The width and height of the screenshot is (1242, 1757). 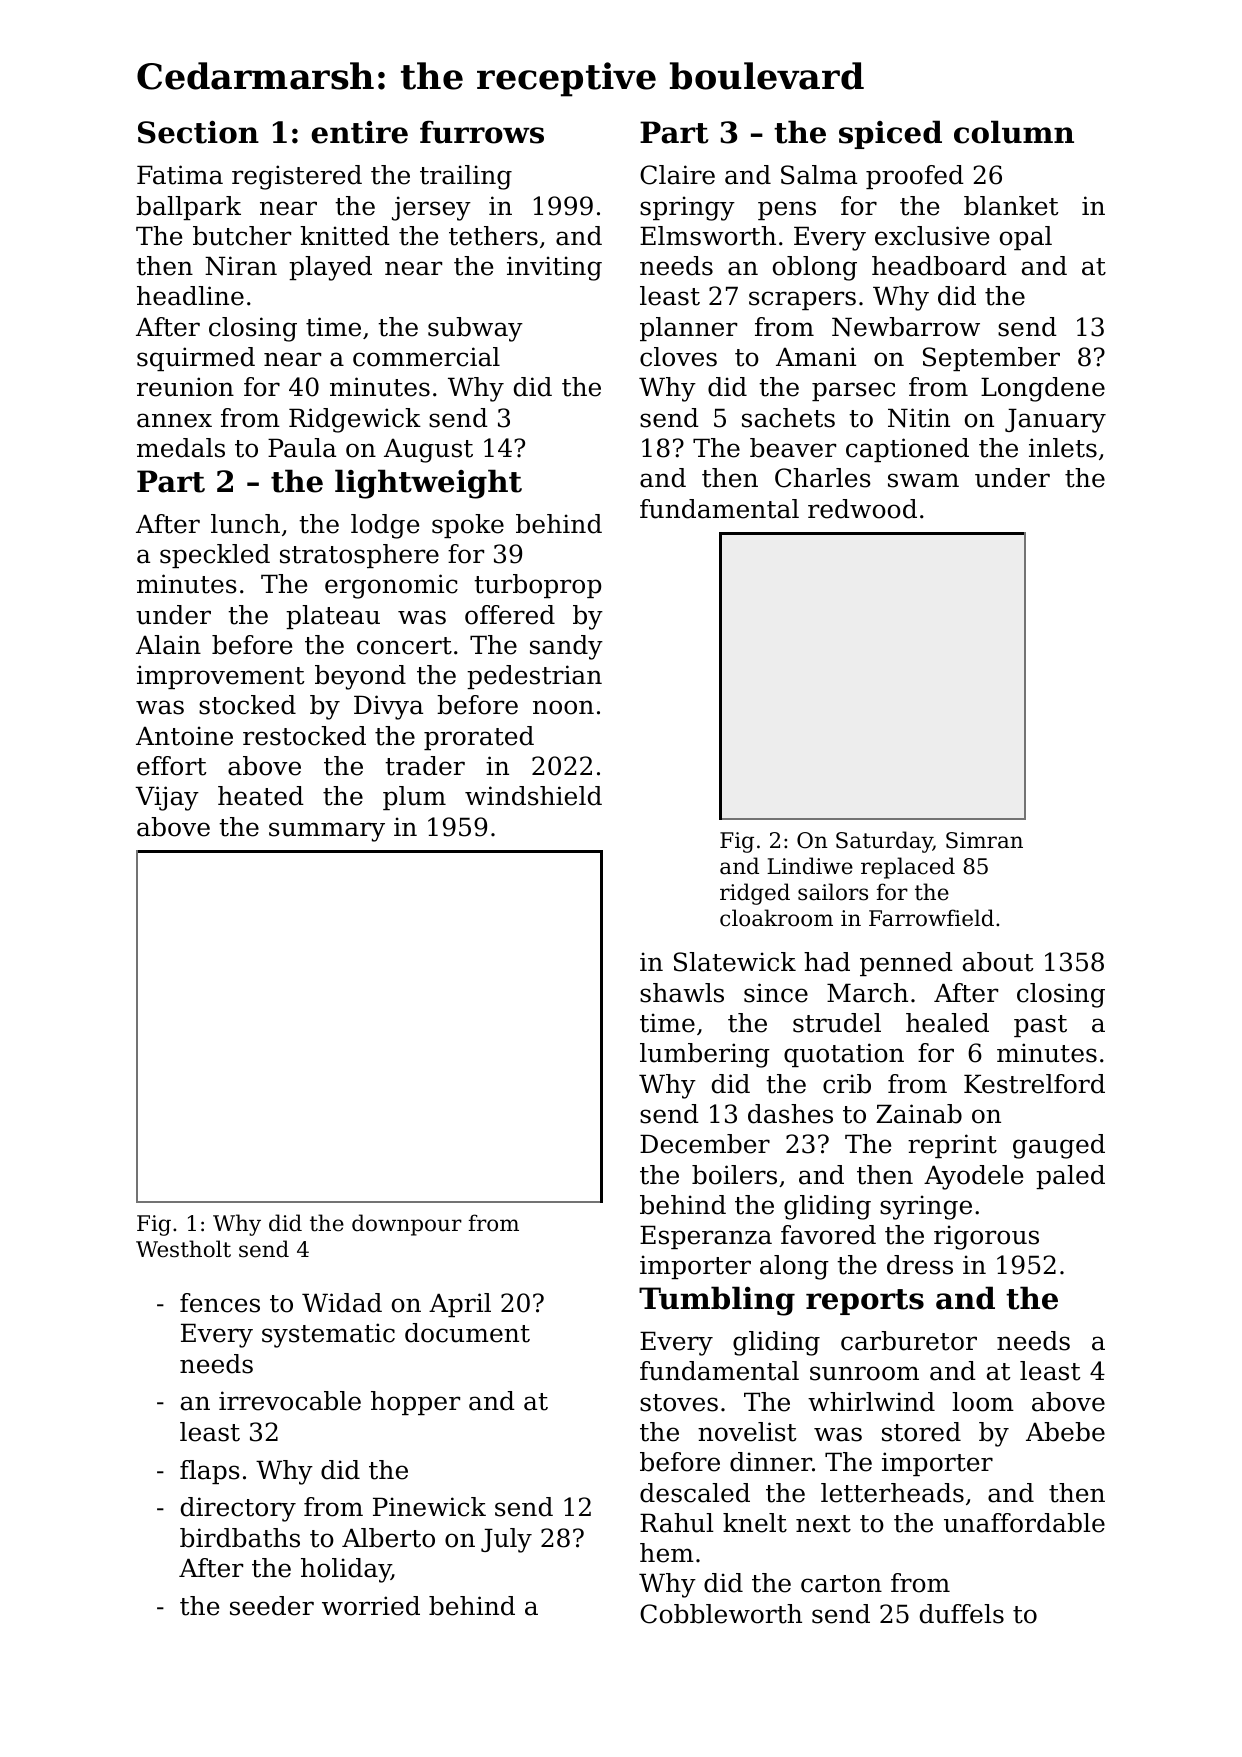 I want to click on seeder, so click(x=272, y=1606).
